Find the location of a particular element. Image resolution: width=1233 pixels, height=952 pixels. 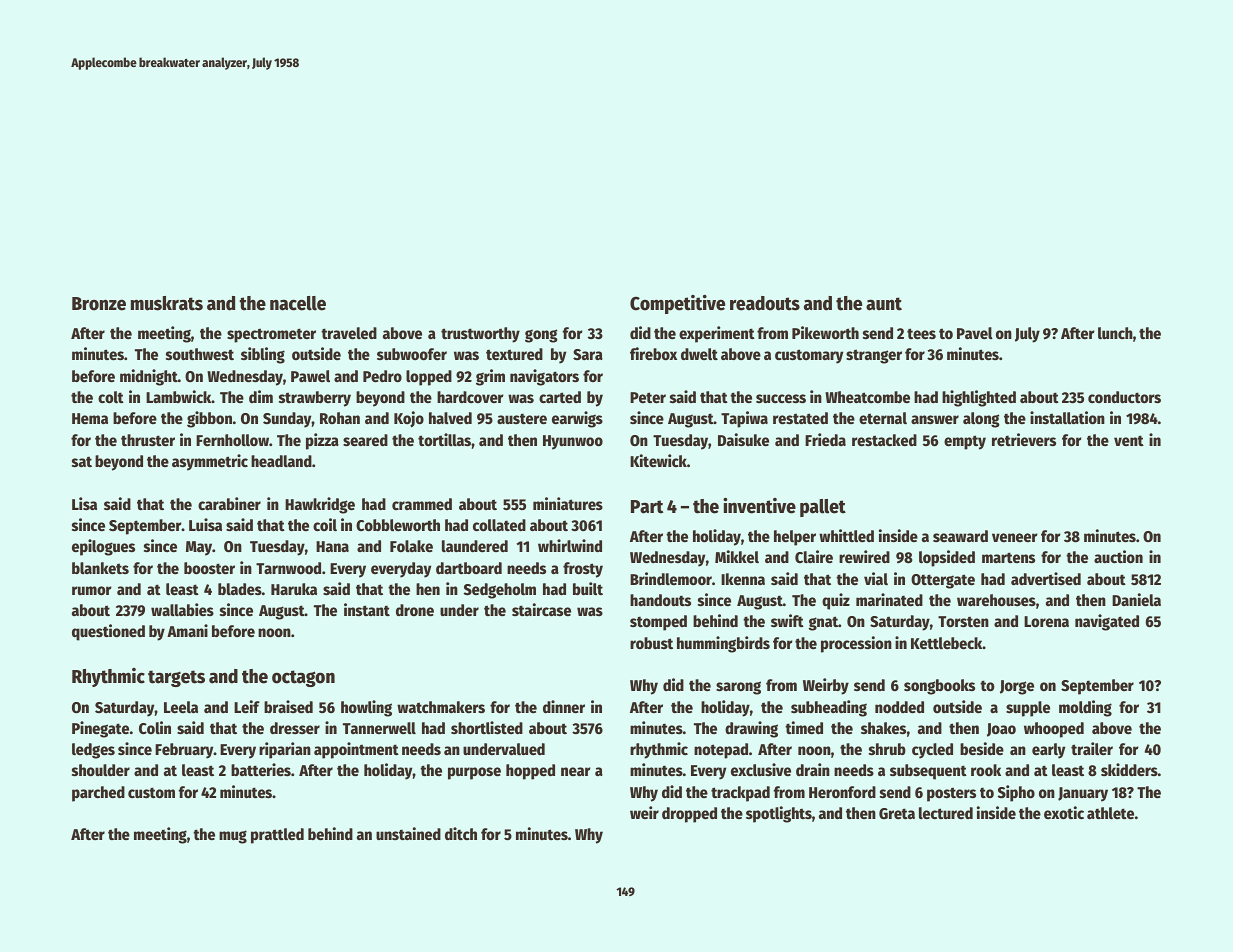

dinner is located at coordinates (564, 706).
